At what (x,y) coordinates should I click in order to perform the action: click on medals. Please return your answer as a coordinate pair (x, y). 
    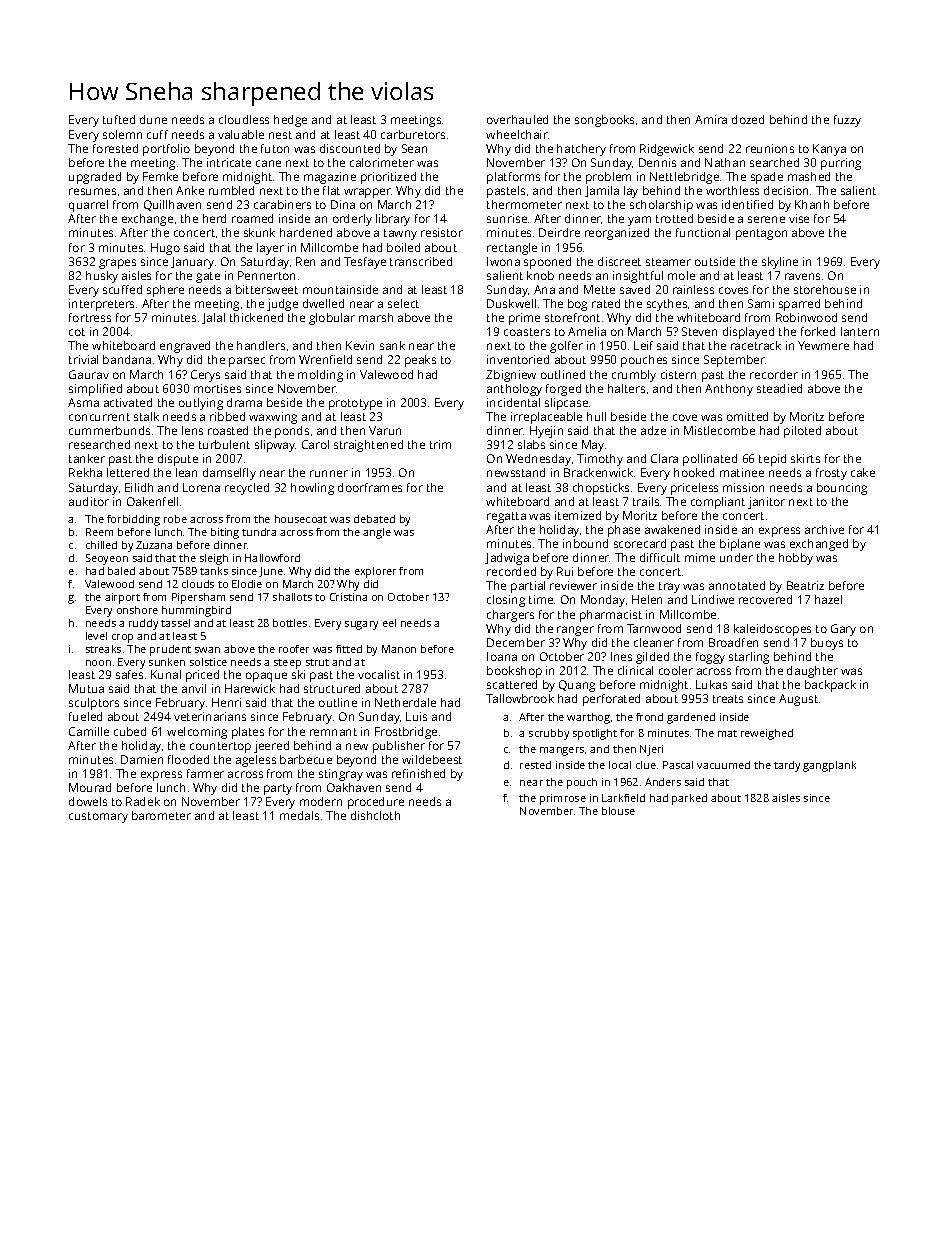
    Looking at the image, I should click on (299, 815).
